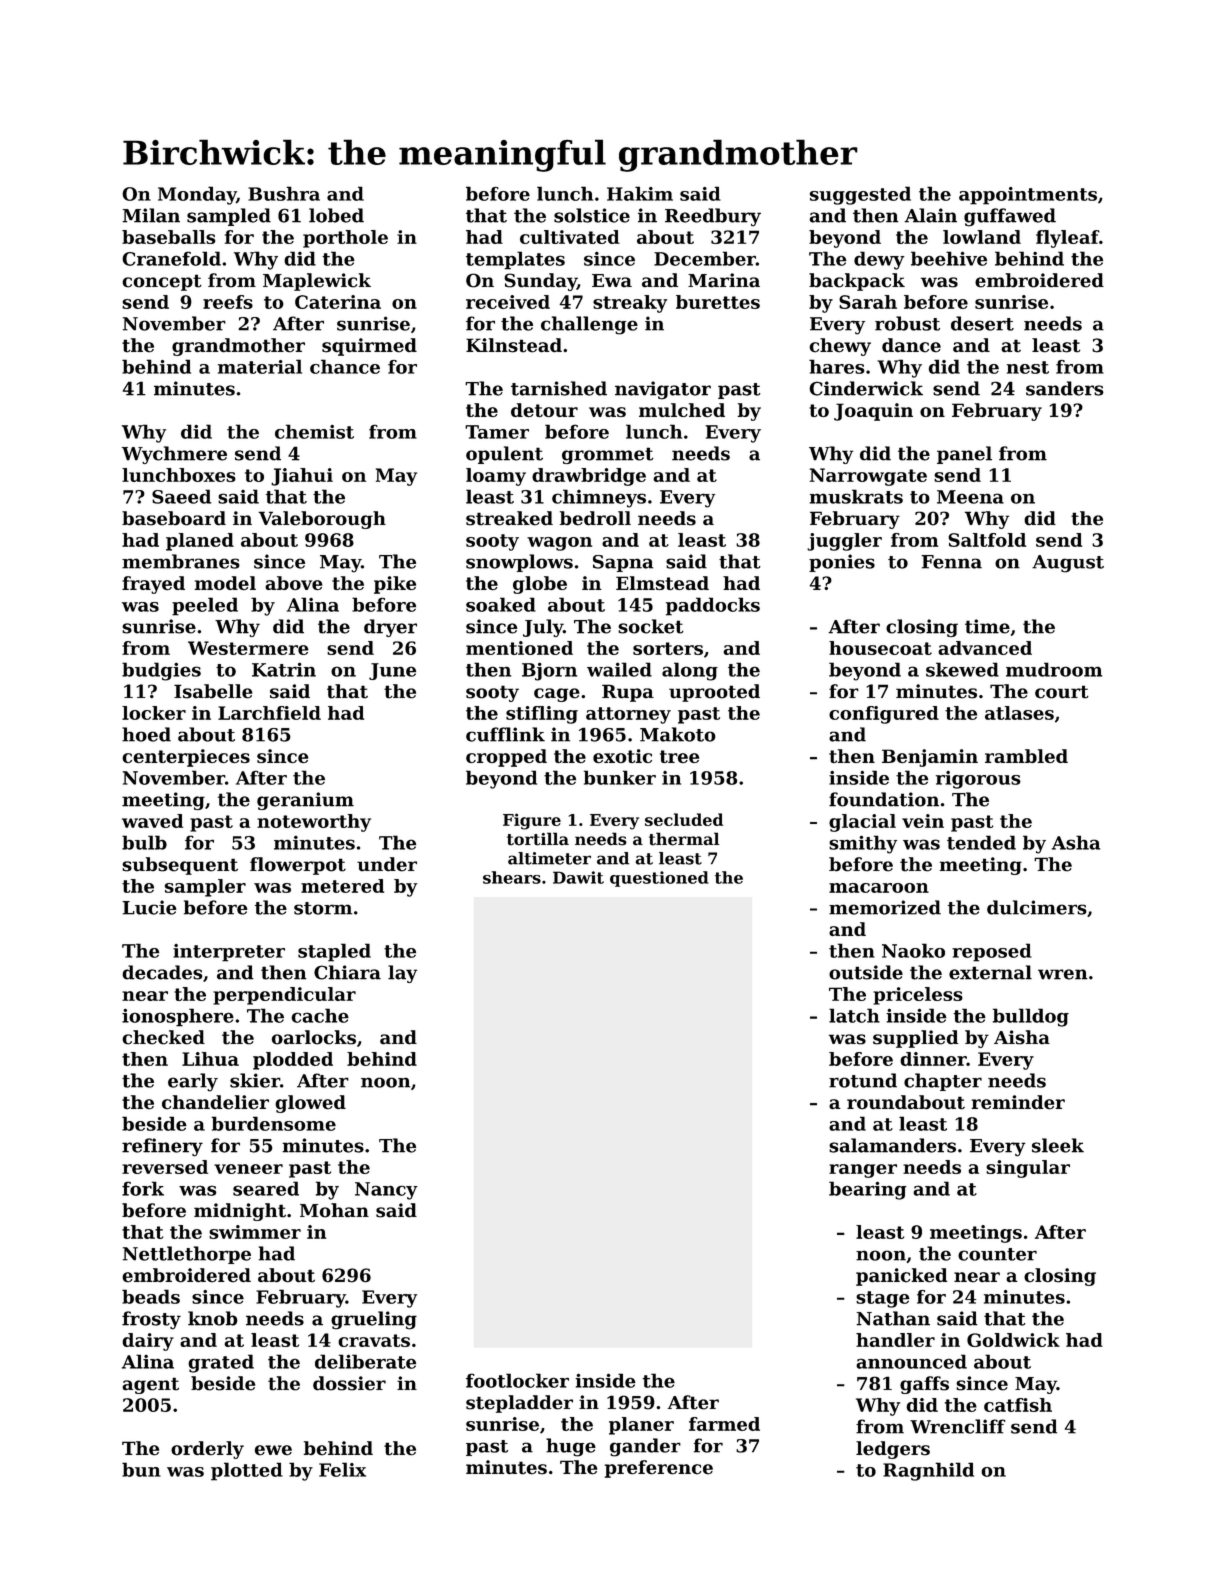 The width and height of the screenshot is (1226, 1586). I want to click on Fenna, so click(951, 562).
